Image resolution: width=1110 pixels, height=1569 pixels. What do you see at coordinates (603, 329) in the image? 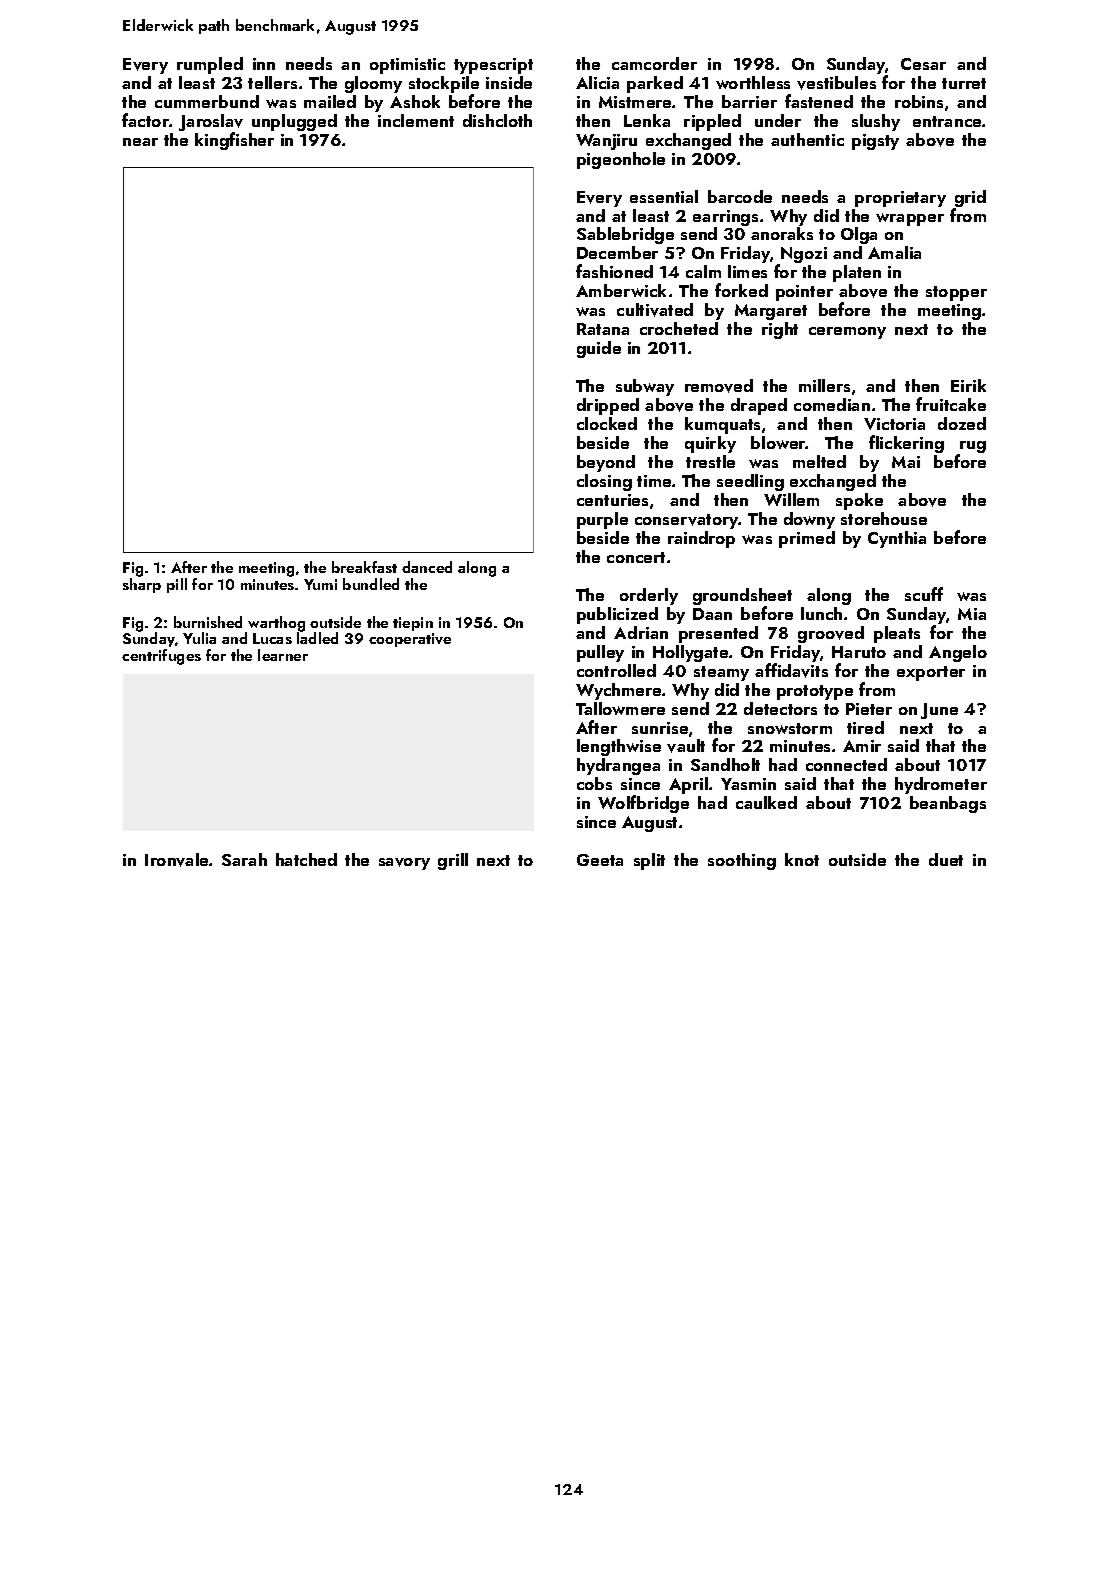
I see `Ratana` at bounding box center [603, 329].
